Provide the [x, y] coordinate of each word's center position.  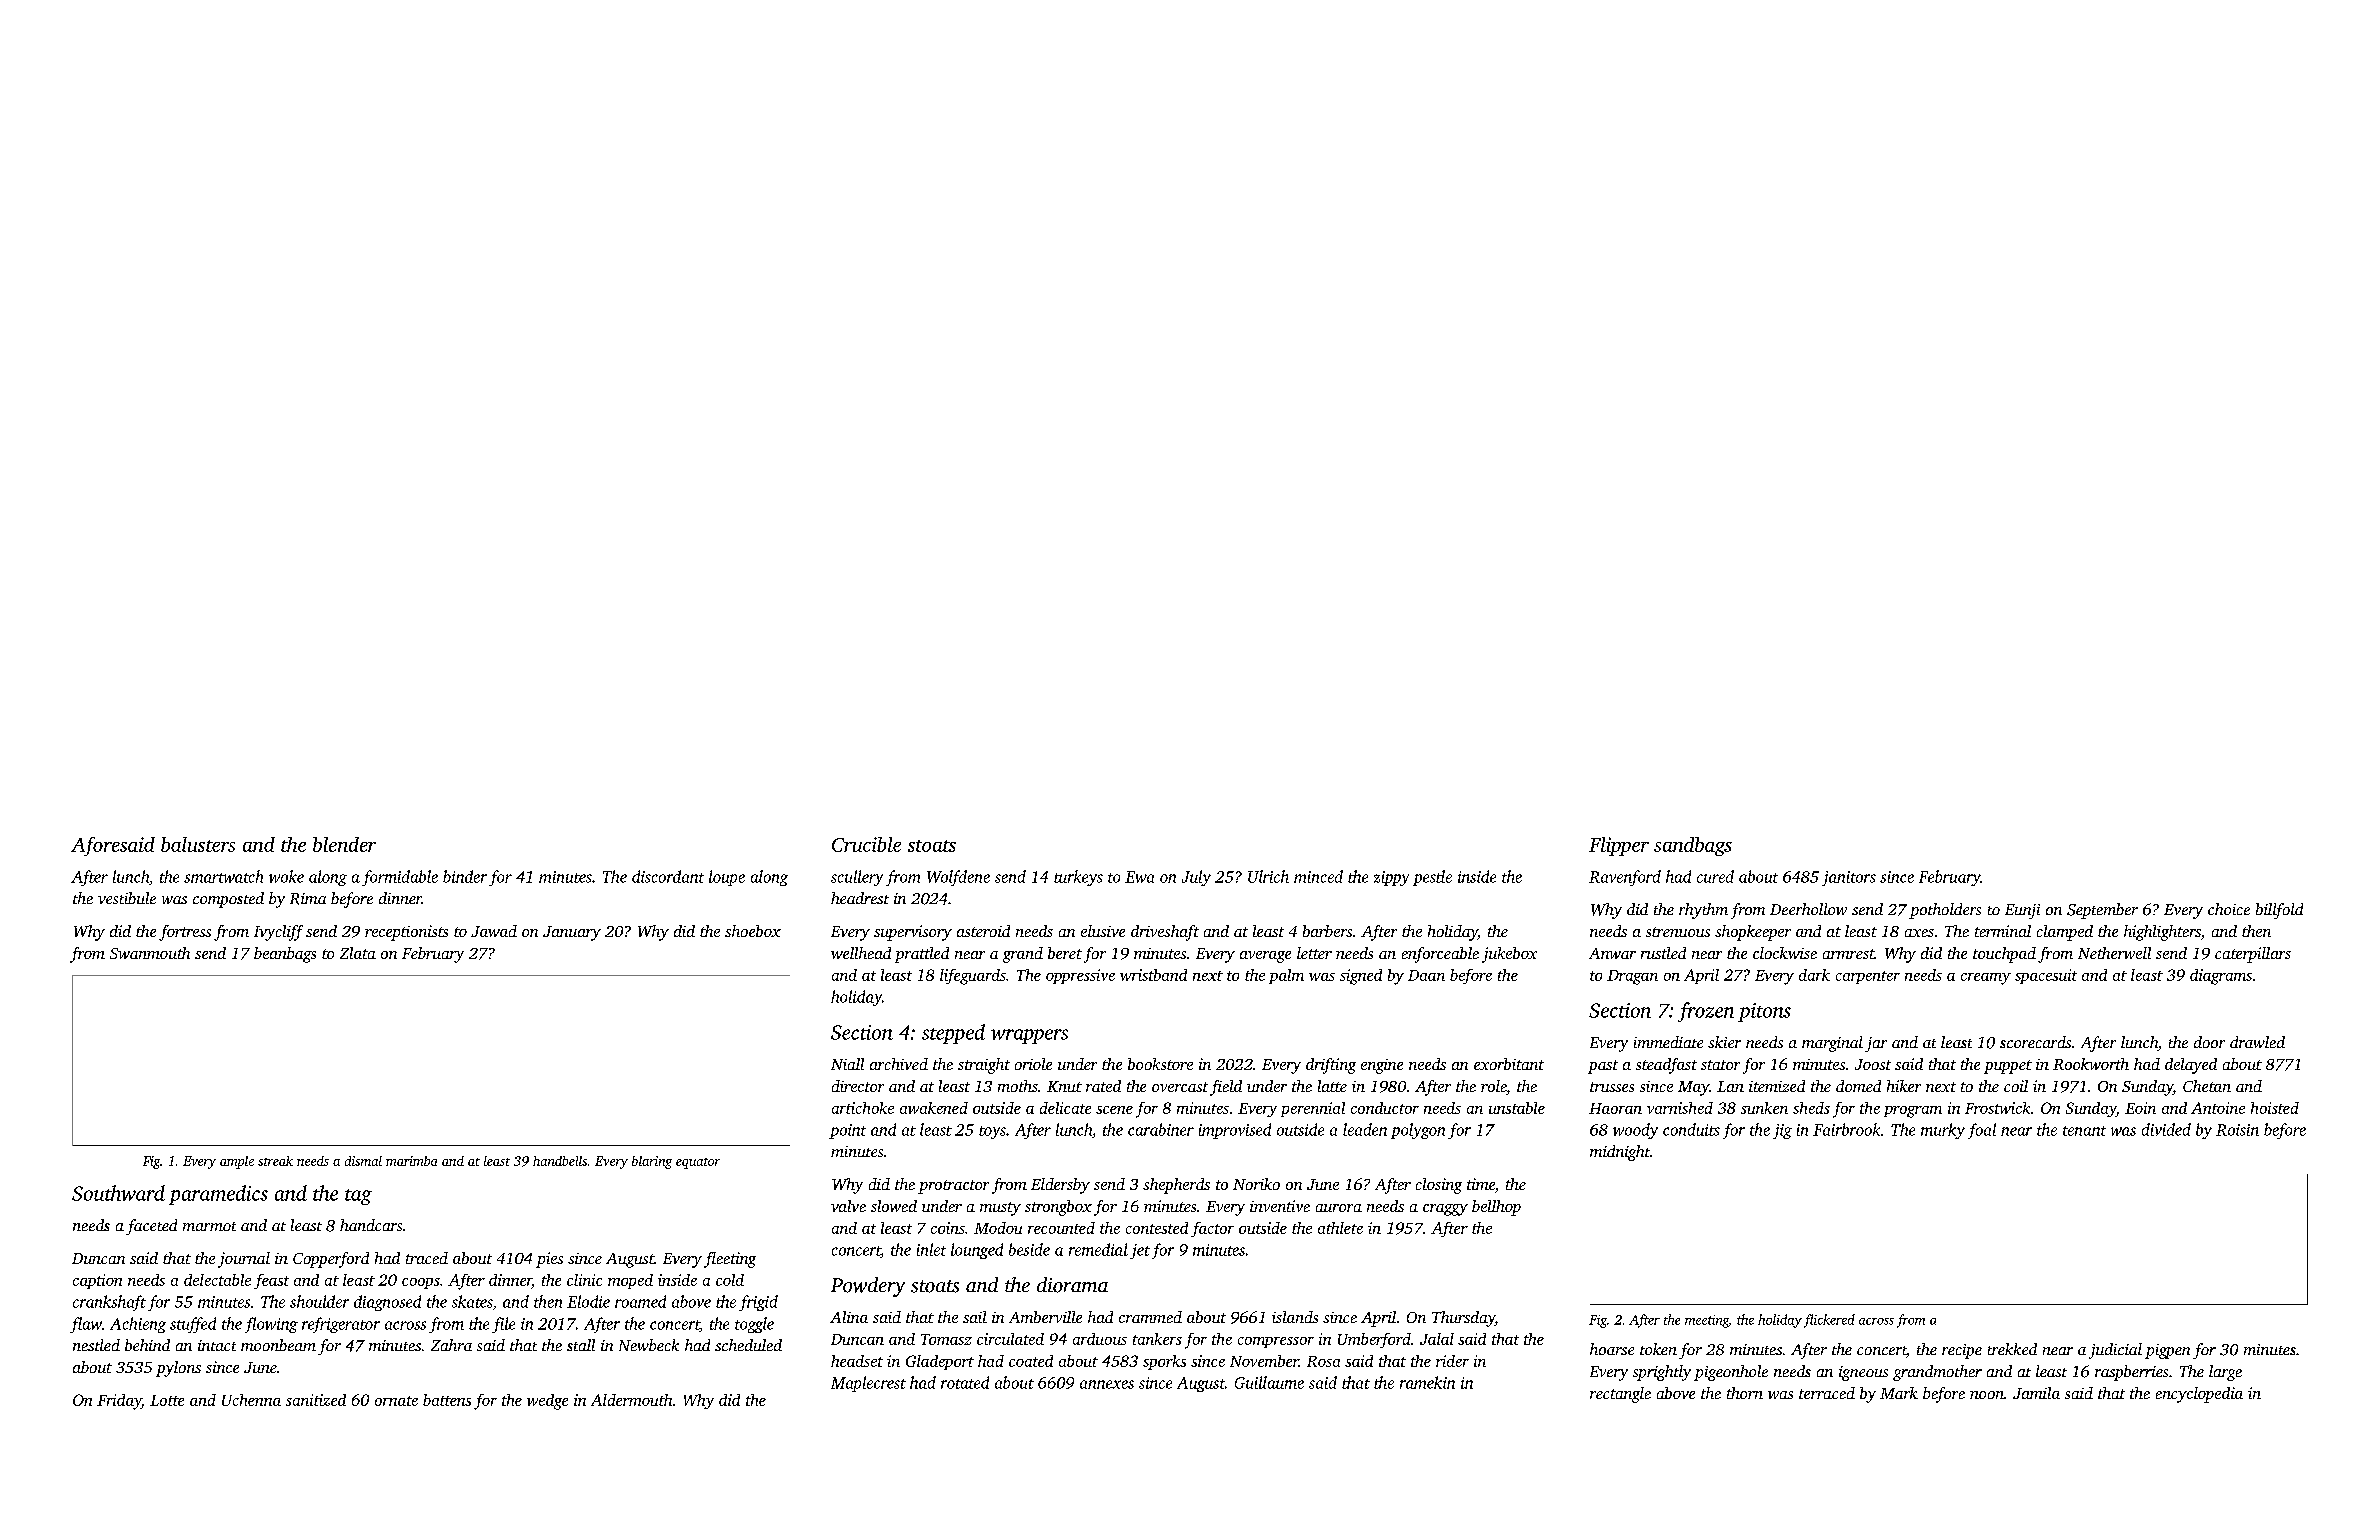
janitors [1849, 878]
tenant [2084, 1131]
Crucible [866, 844]
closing [1439, 1186]
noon [1987, 1395]
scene [1114, 1110]
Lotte [167, 1400]
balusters [198, 844]
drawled [2257, 1042]
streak [275, 1161]
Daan [1426, 975]
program [1913, 1112]
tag [358, 1197]
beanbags [285, 955]
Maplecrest [868, 1384]
